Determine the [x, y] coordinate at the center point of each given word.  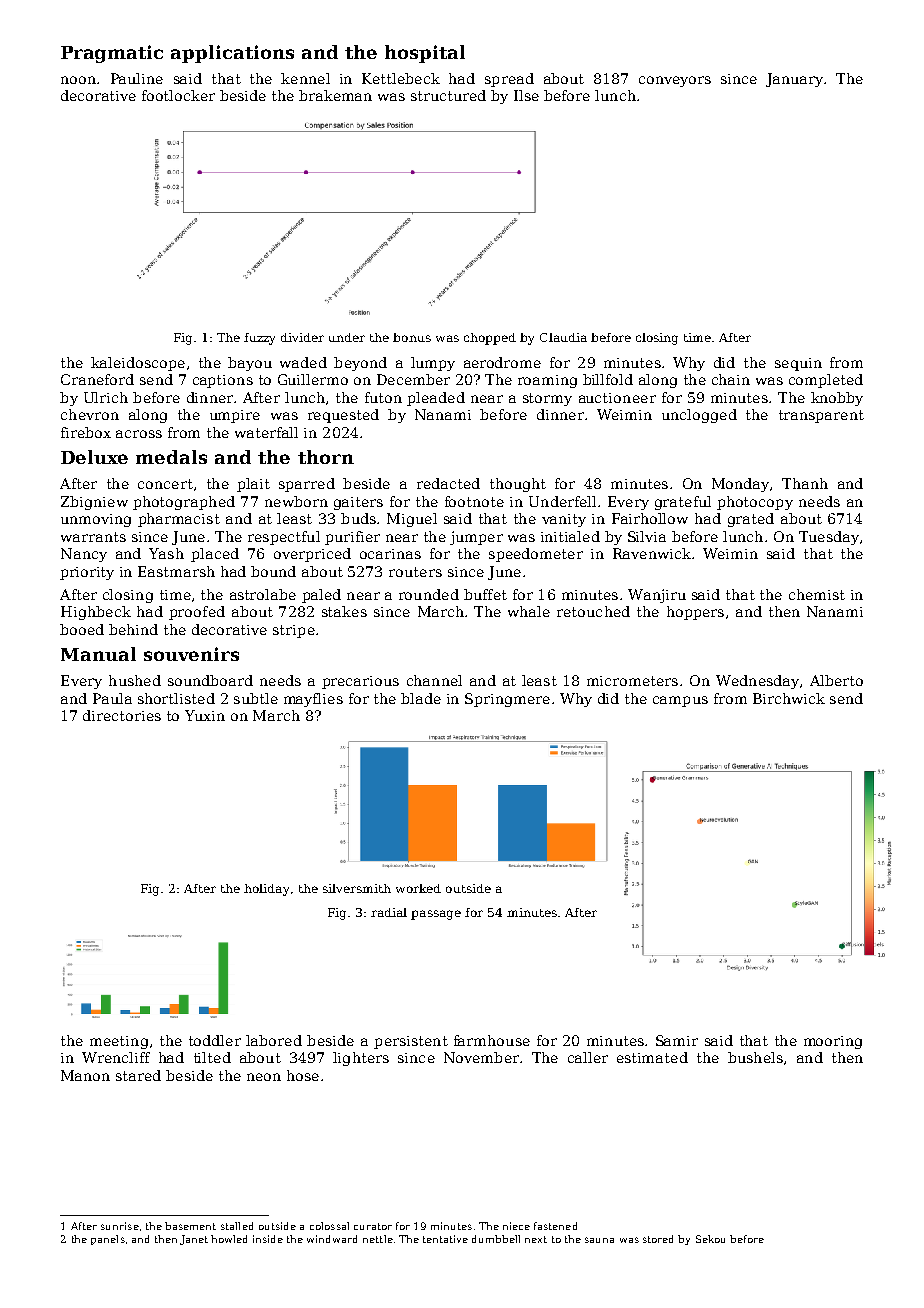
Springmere [507, 700]
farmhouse [492, 1040]
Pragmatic [112, 54]
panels [108, 1240]
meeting [119, 1042]
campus [680, 701]
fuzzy [259, 339]
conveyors [675, 81]
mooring [833, 1042]
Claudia [563, 337]
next [536, 1239]
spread [509, 80]
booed [82, 629]
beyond [360, 364]
